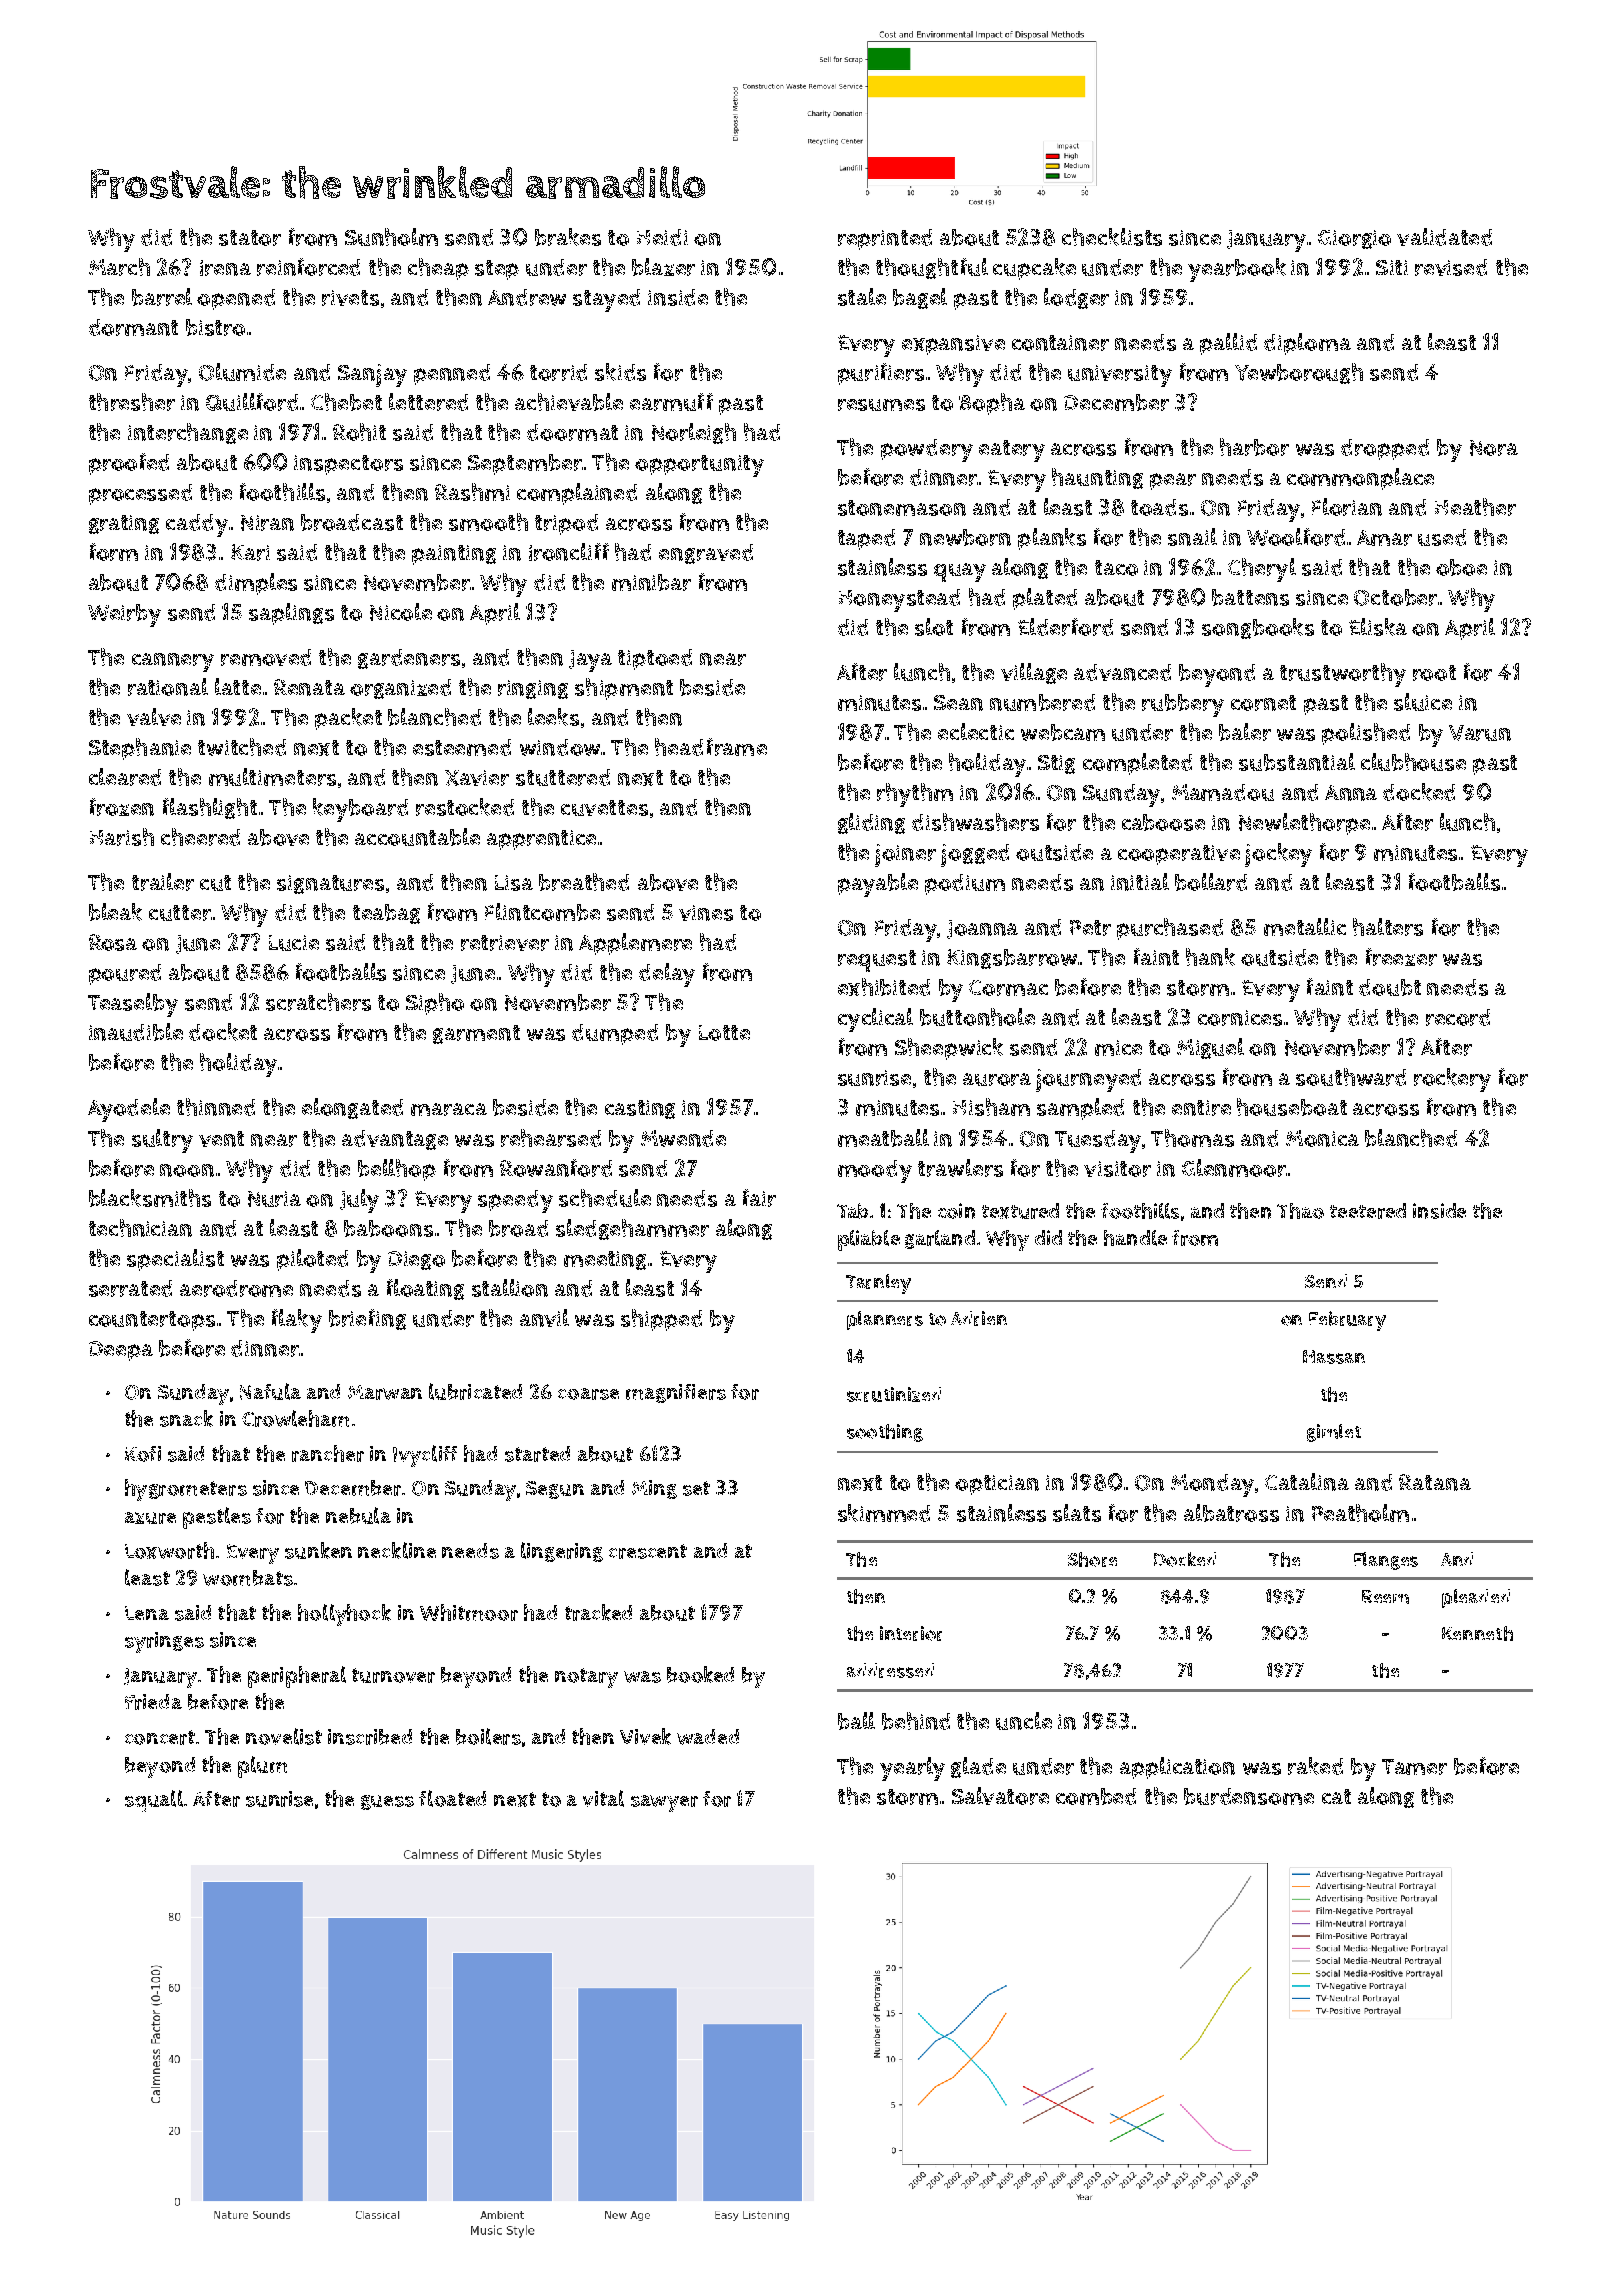  What do you see at coordinates (387, 1802) in the screenshot?
I see `guess` at bounding box center [387, 1802].
